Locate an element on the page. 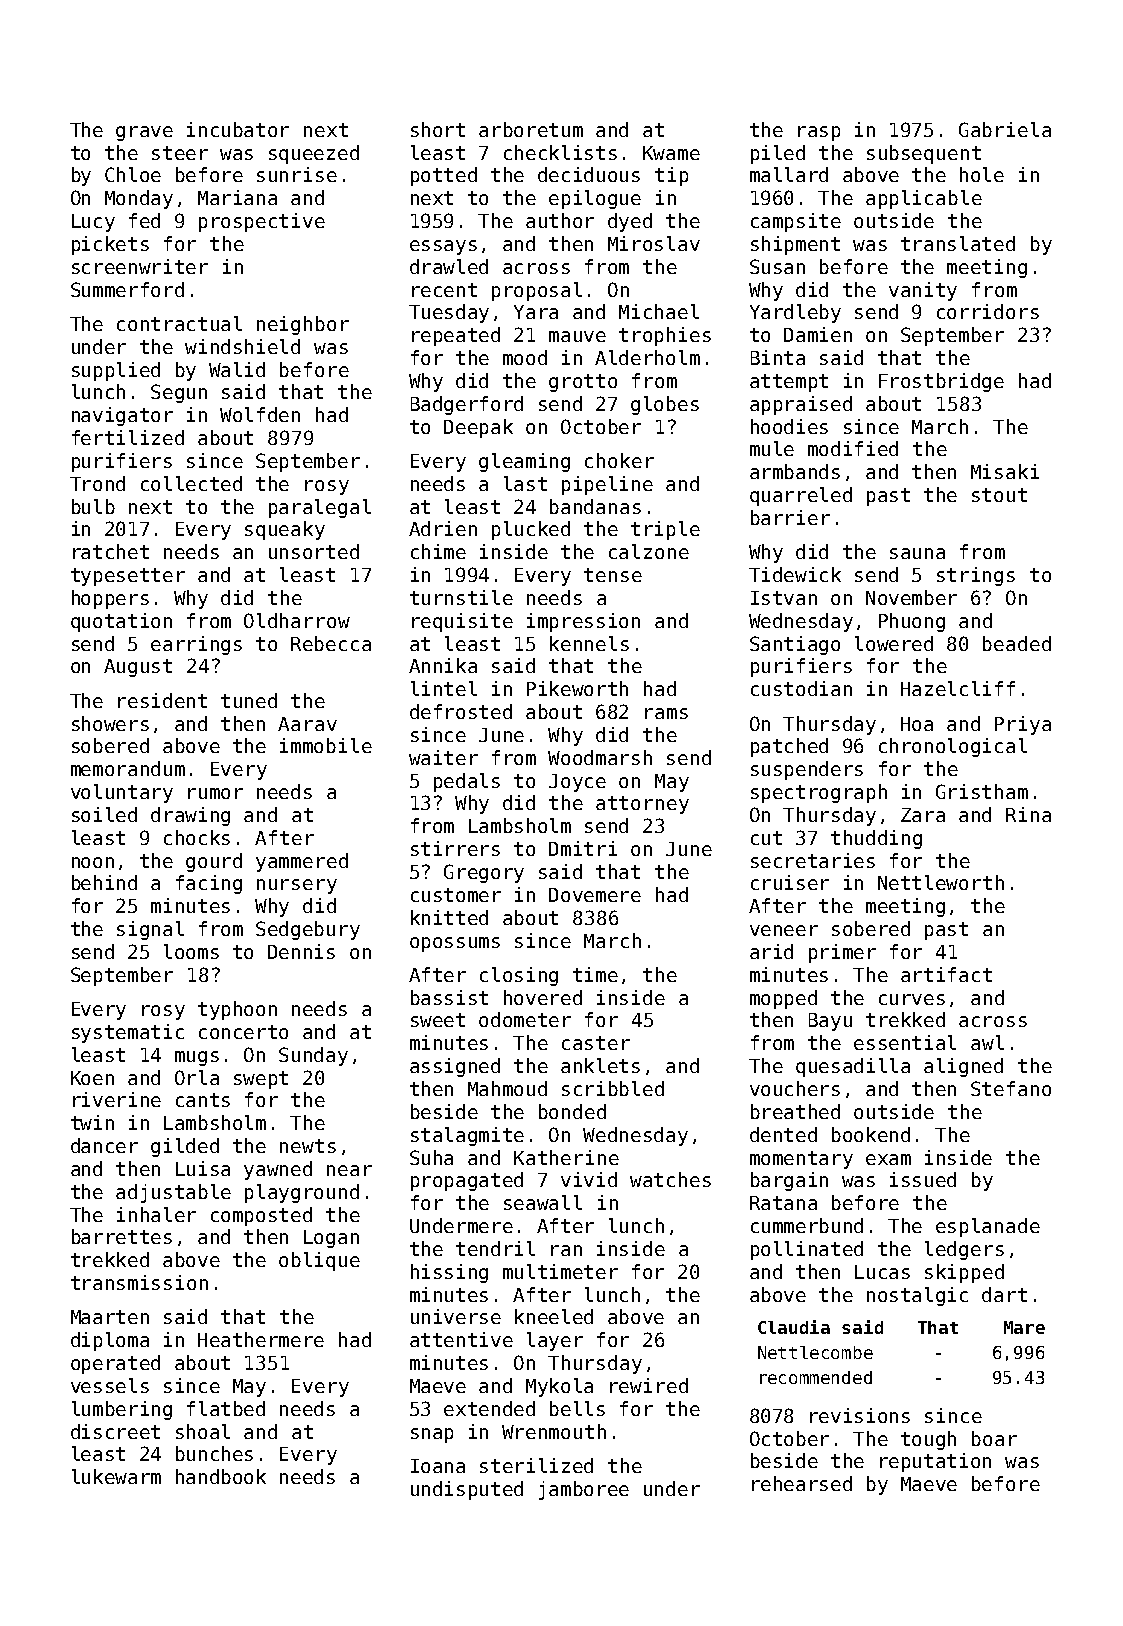  navigator is located at coordinates (122, 416).
